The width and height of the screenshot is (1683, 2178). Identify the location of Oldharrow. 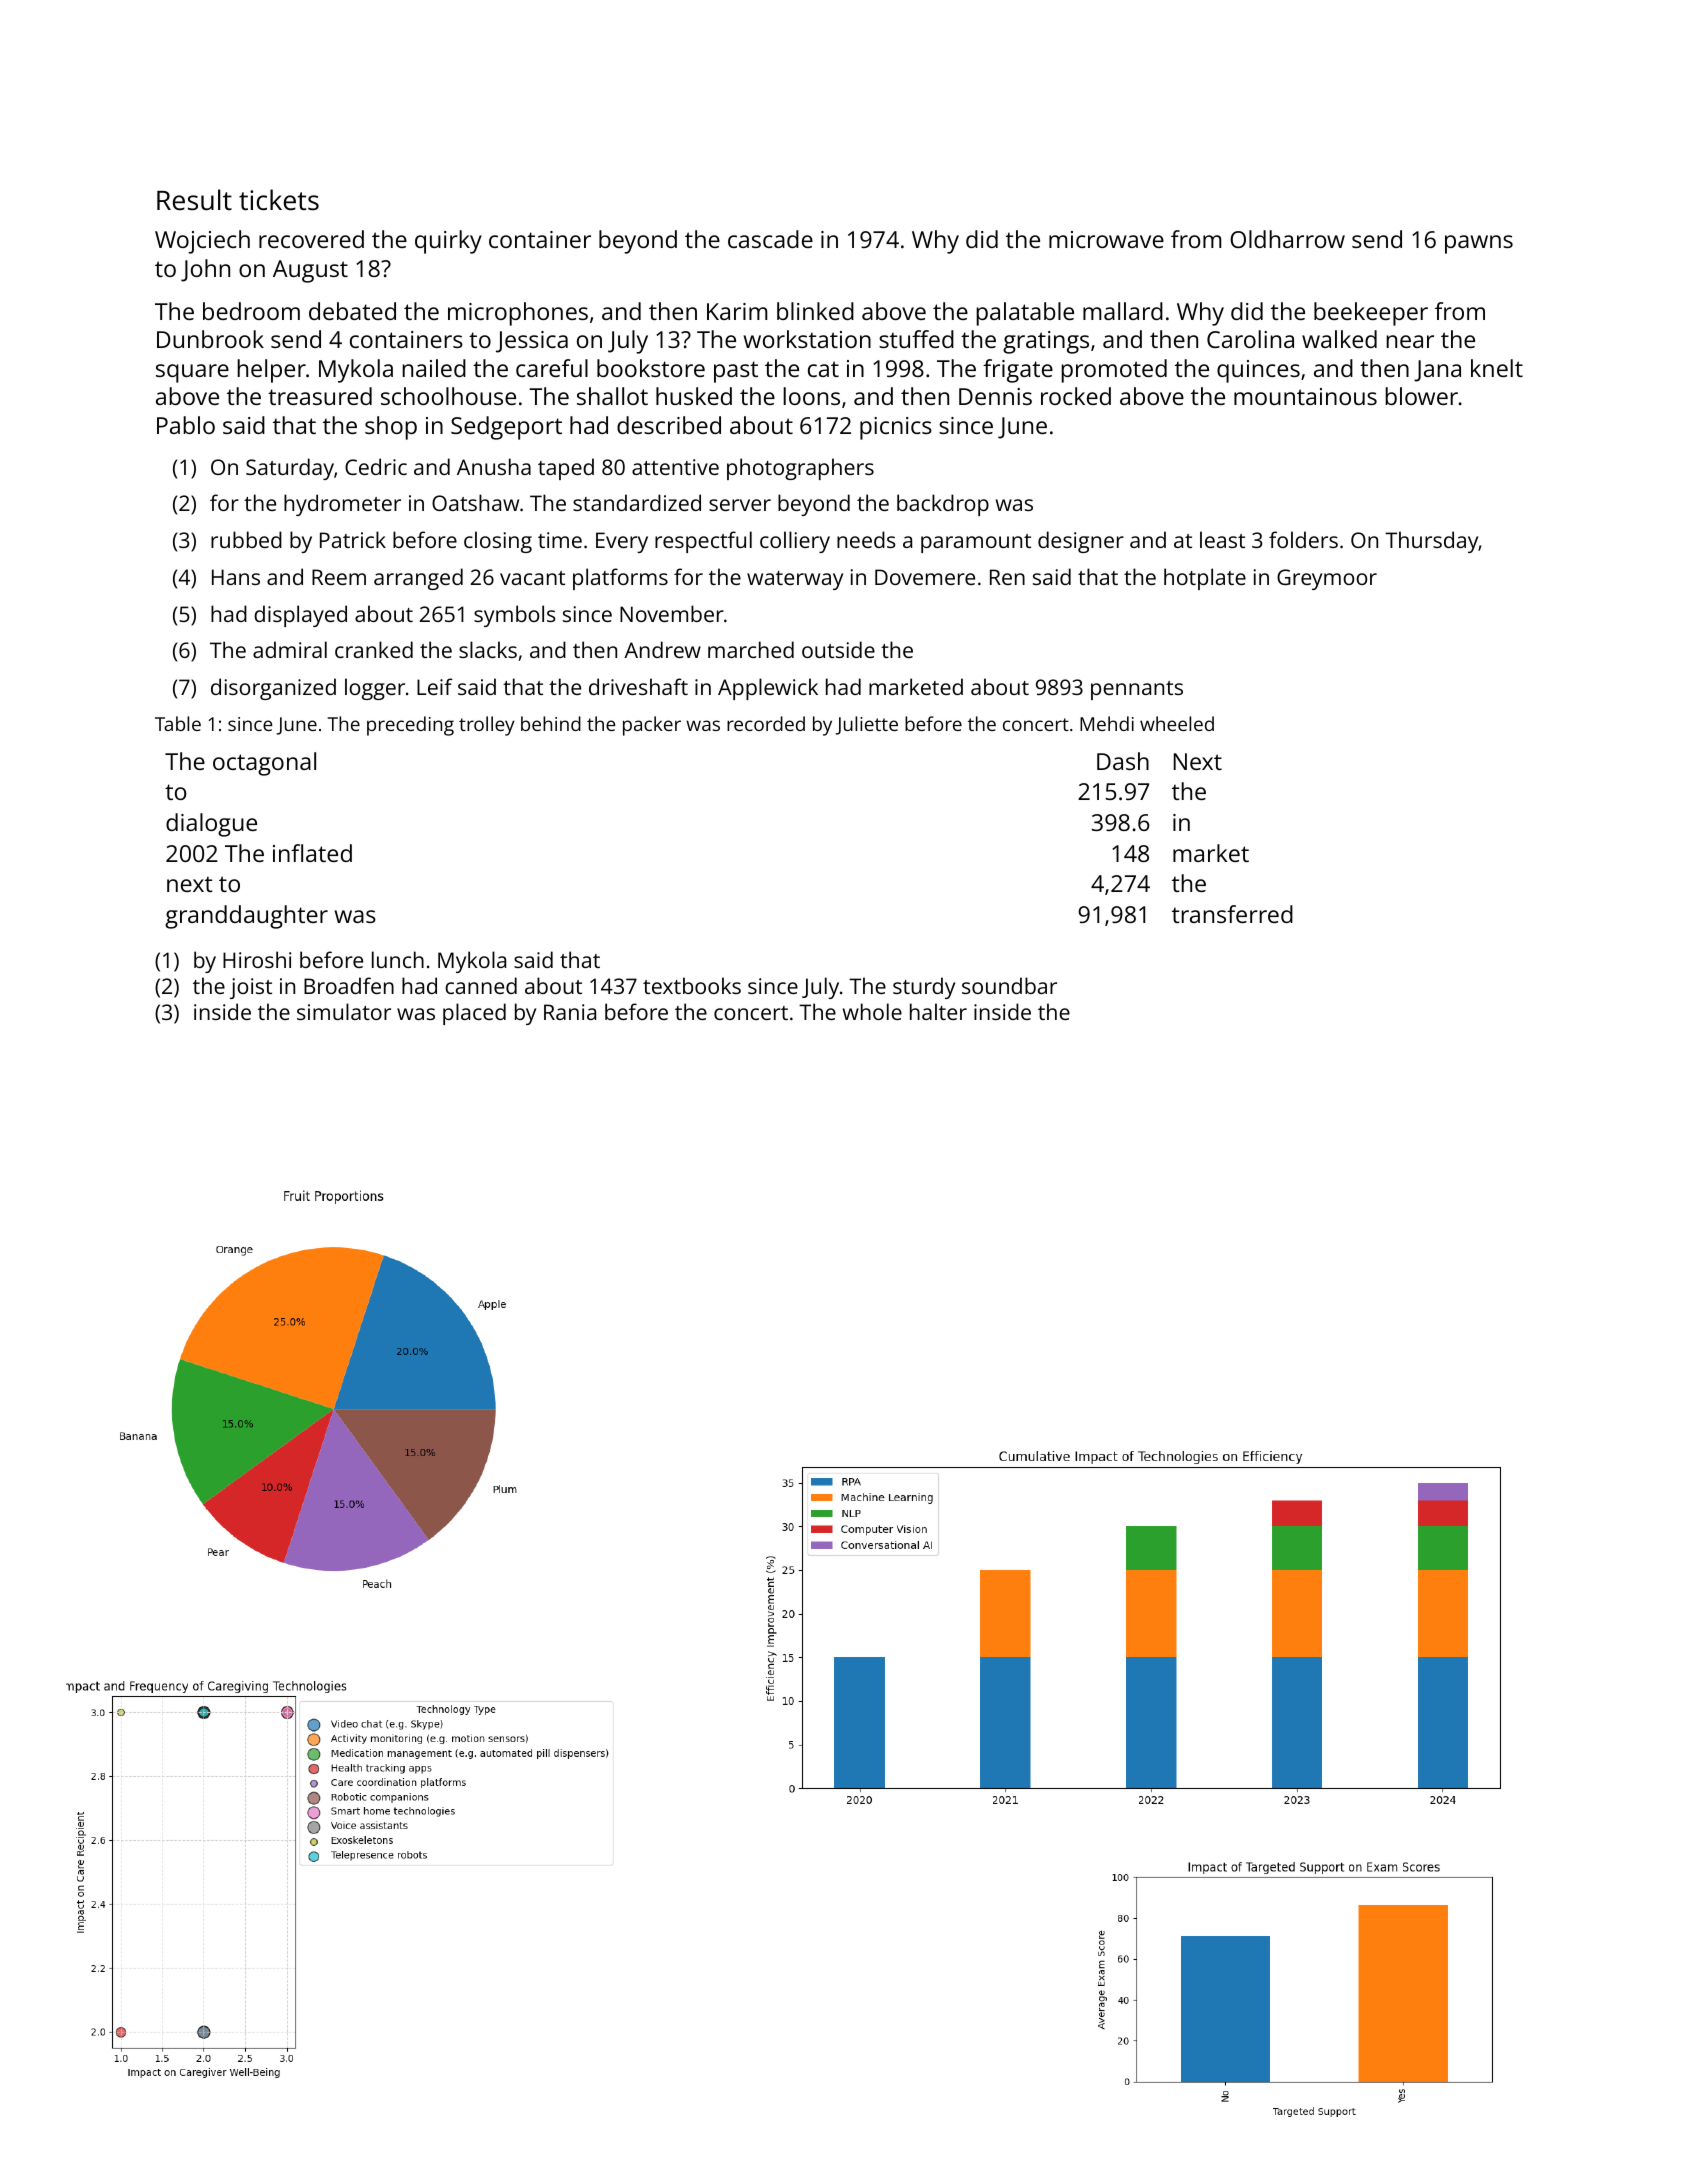
(1287, 239).
